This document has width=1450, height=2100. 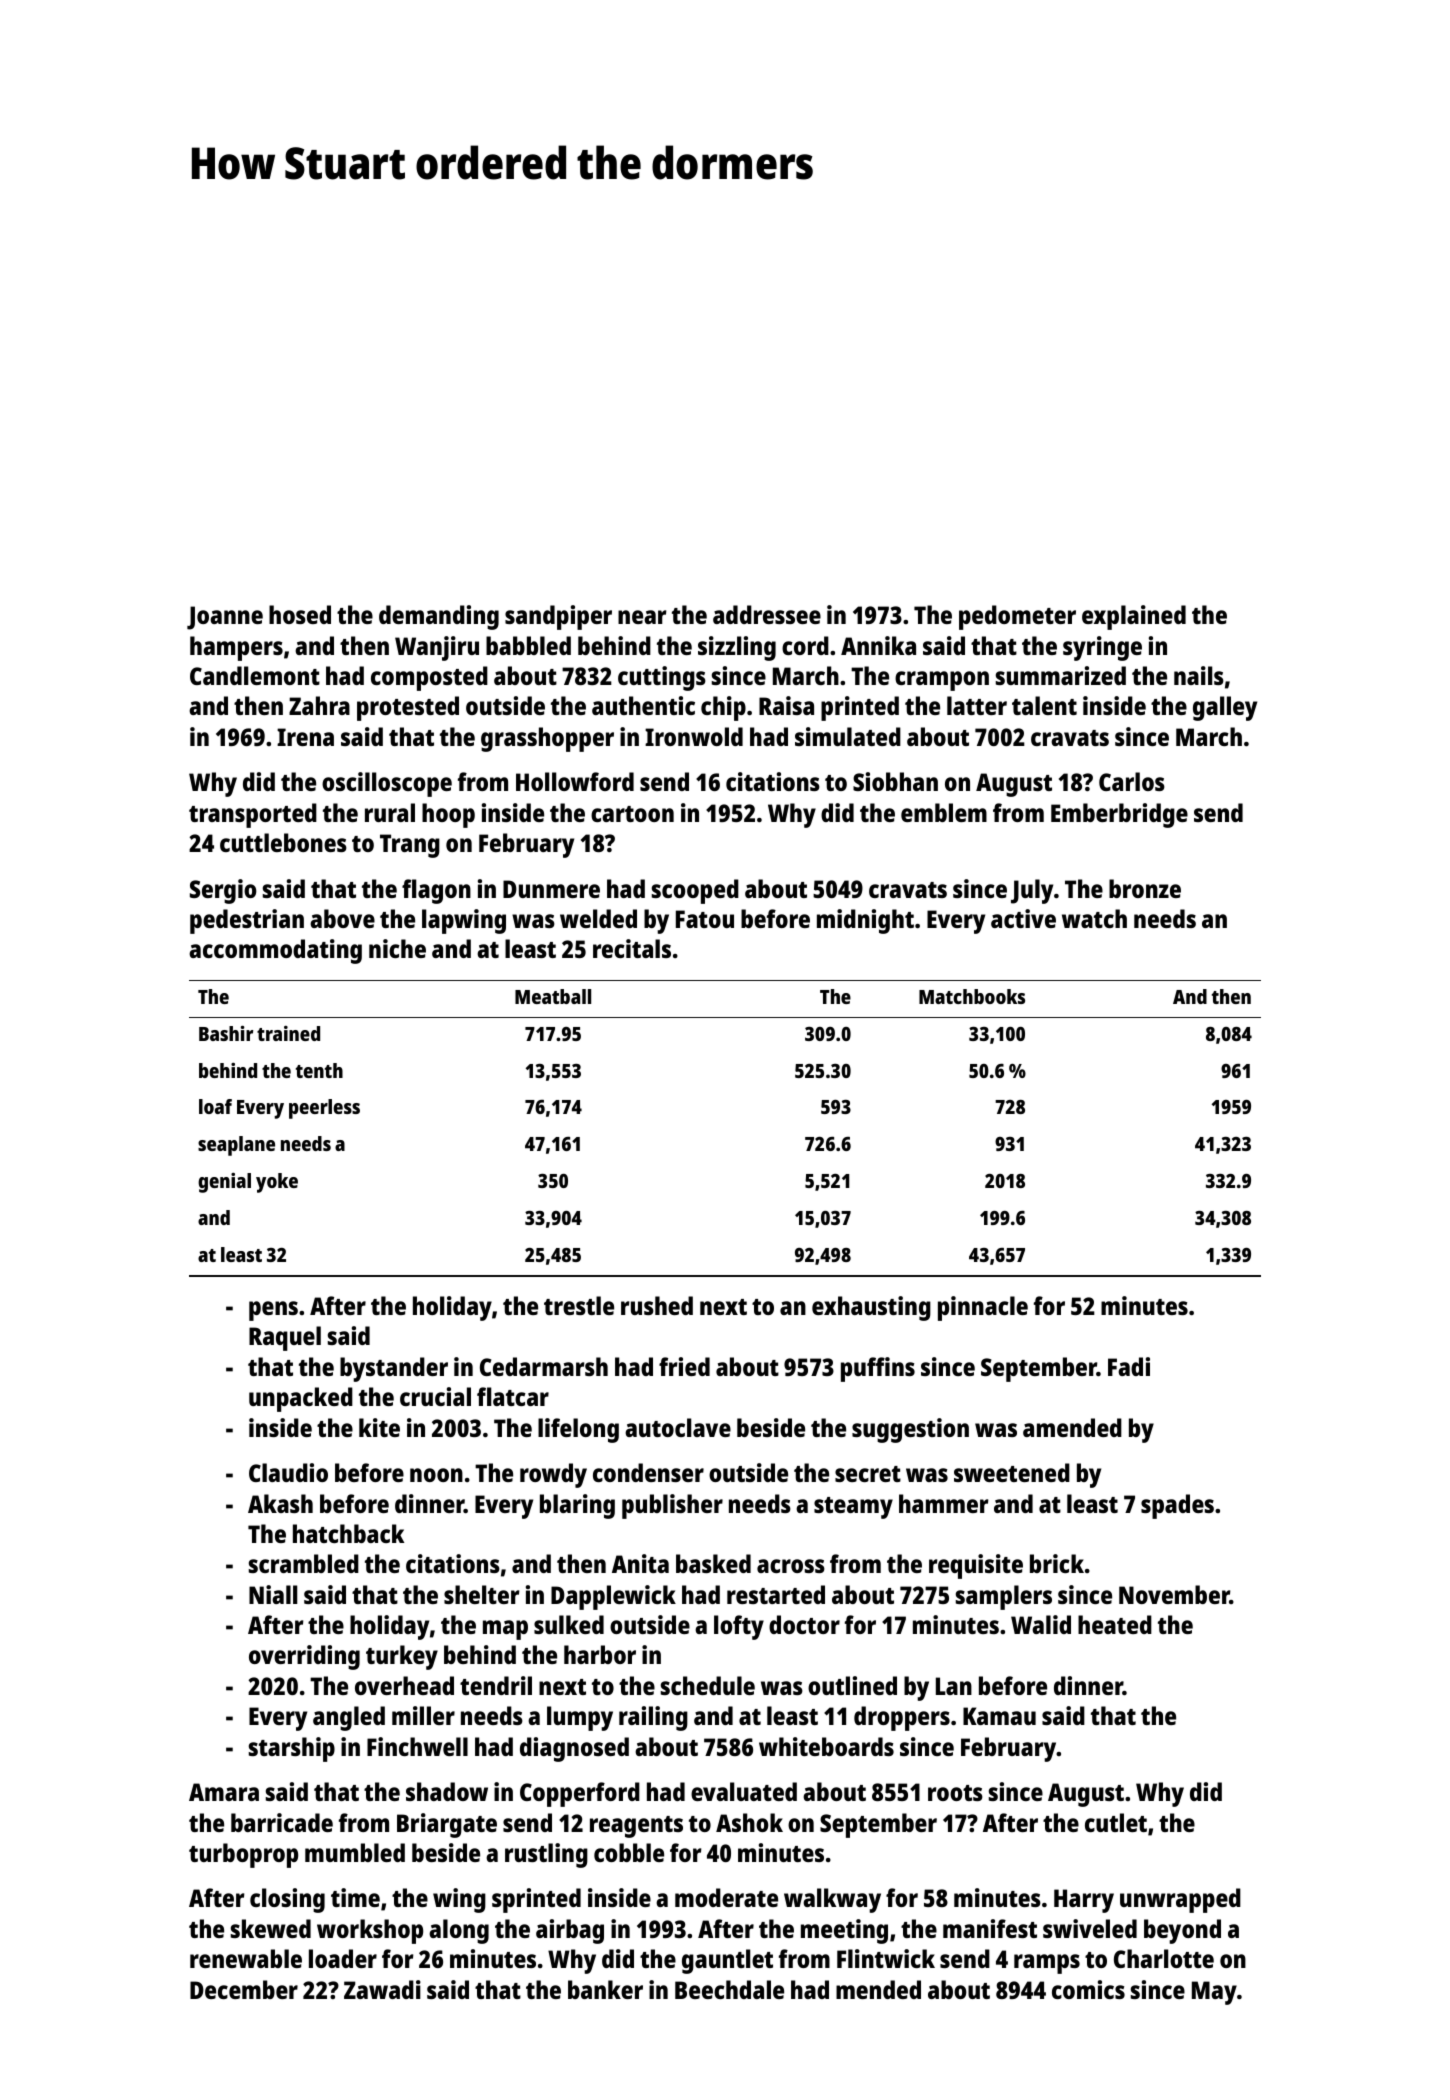 What do you see at coordinates (767, 614) in the document?
I see `addressee` at bounding box center [767, 614].
